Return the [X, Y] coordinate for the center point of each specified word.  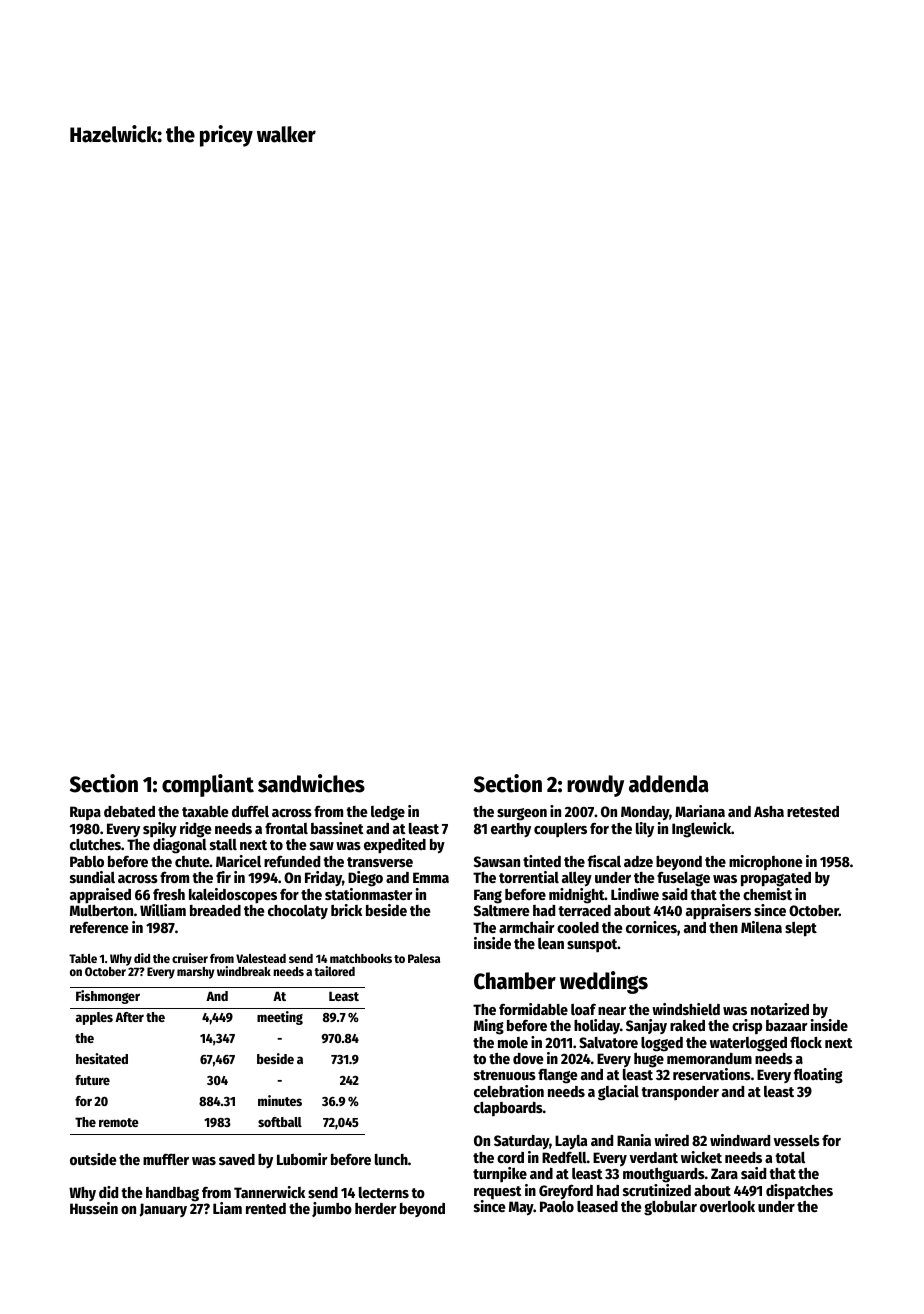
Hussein [94, 1208]
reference [99, 927]
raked [687, 1025]
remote [119, 1122]
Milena [761, 927]
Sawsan [497, 861]
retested [813, 811]
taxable [205, 811]
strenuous [505, 1075]
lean [551, 943]
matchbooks [361, 958]
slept [801, 929]
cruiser [190, 958]
